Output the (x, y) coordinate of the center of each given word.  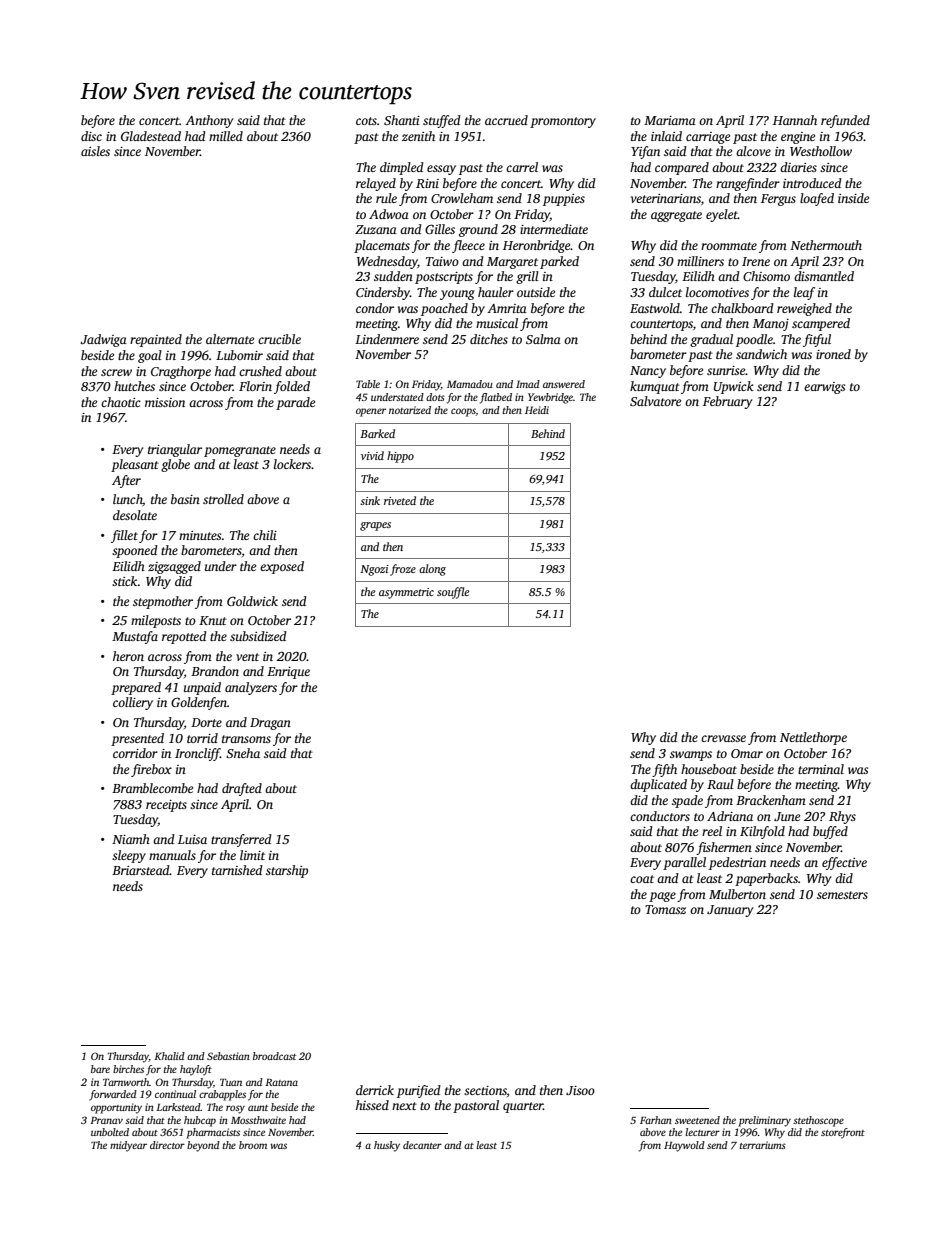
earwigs (824, 388)
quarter (523, 1107)
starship (287, 871)
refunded (845, 121)
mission (165, 402)
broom (253, 1145)
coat (642, 879)
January (730, 911)
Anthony (209, 121)
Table (368, 384)
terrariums (763, 1145)
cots (366, 121)
